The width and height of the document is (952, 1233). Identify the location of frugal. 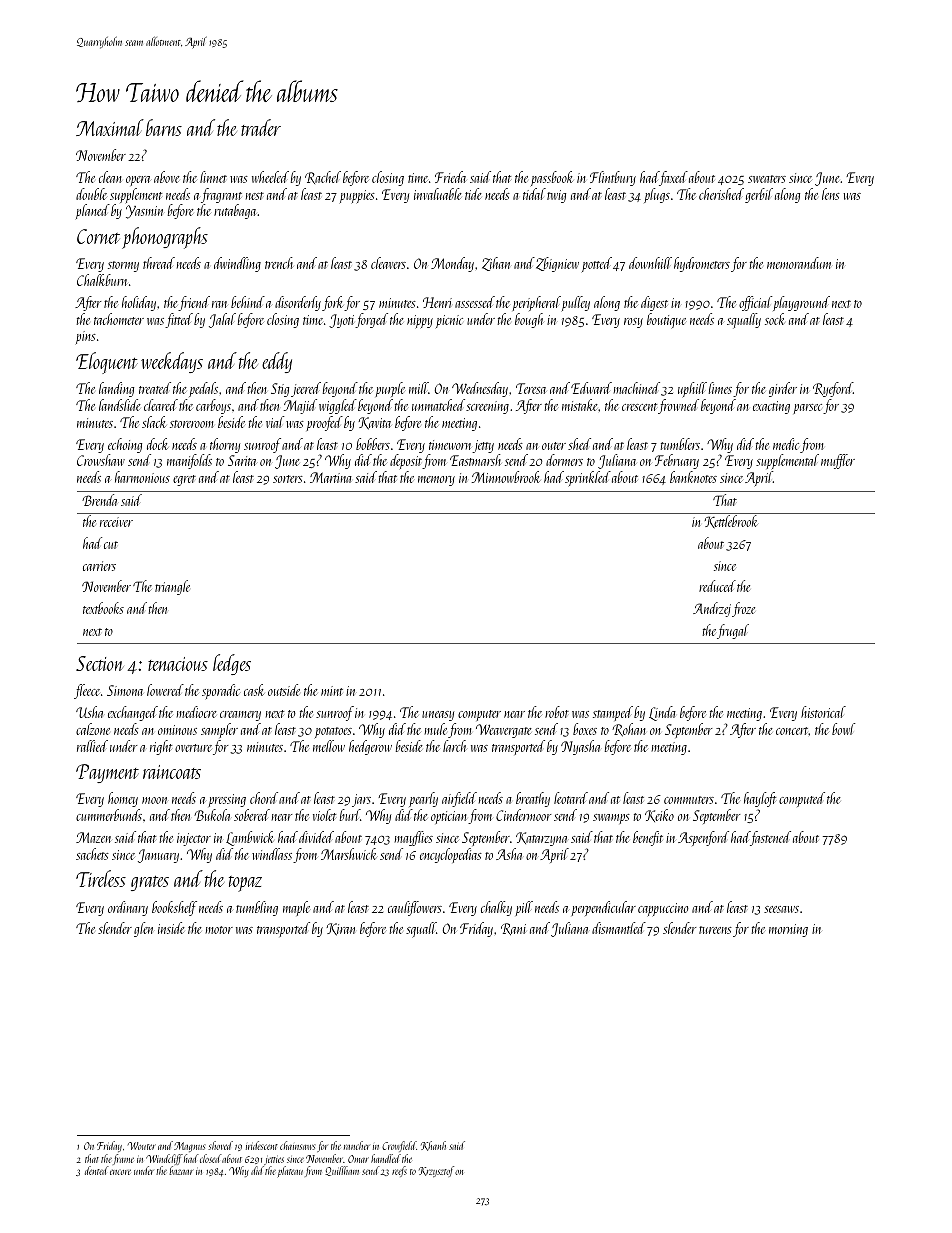
(733, 631).
